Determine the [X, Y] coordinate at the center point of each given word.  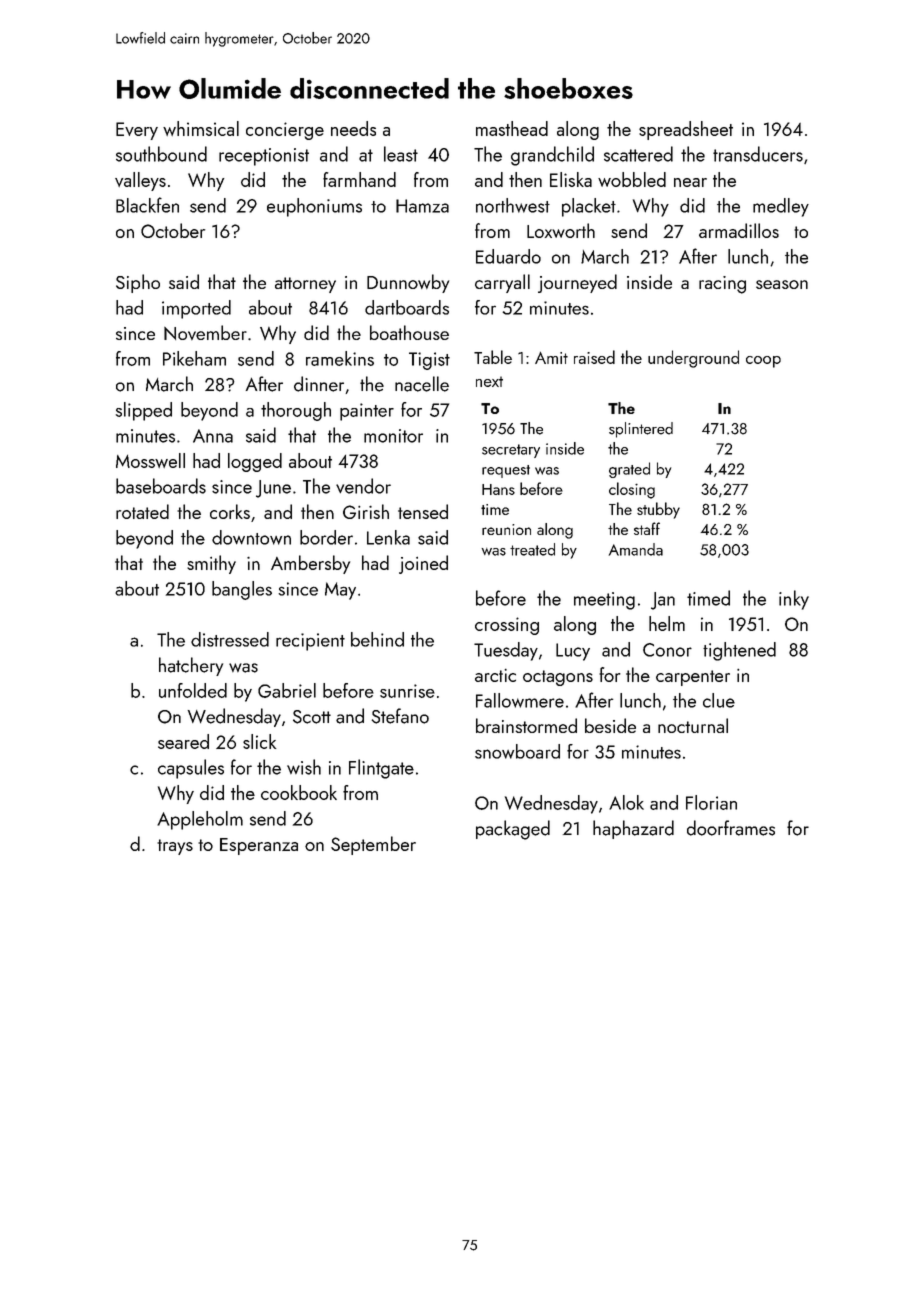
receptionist [264, 157]
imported [196, 309]
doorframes [731, 828]
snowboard [517, 751]
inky [794, 600]
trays [175, 847]
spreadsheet [686, 130]
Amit [551, 358]
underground [693, 359]
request [506, 471]
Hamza [422, 206]
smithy [211, 564]
